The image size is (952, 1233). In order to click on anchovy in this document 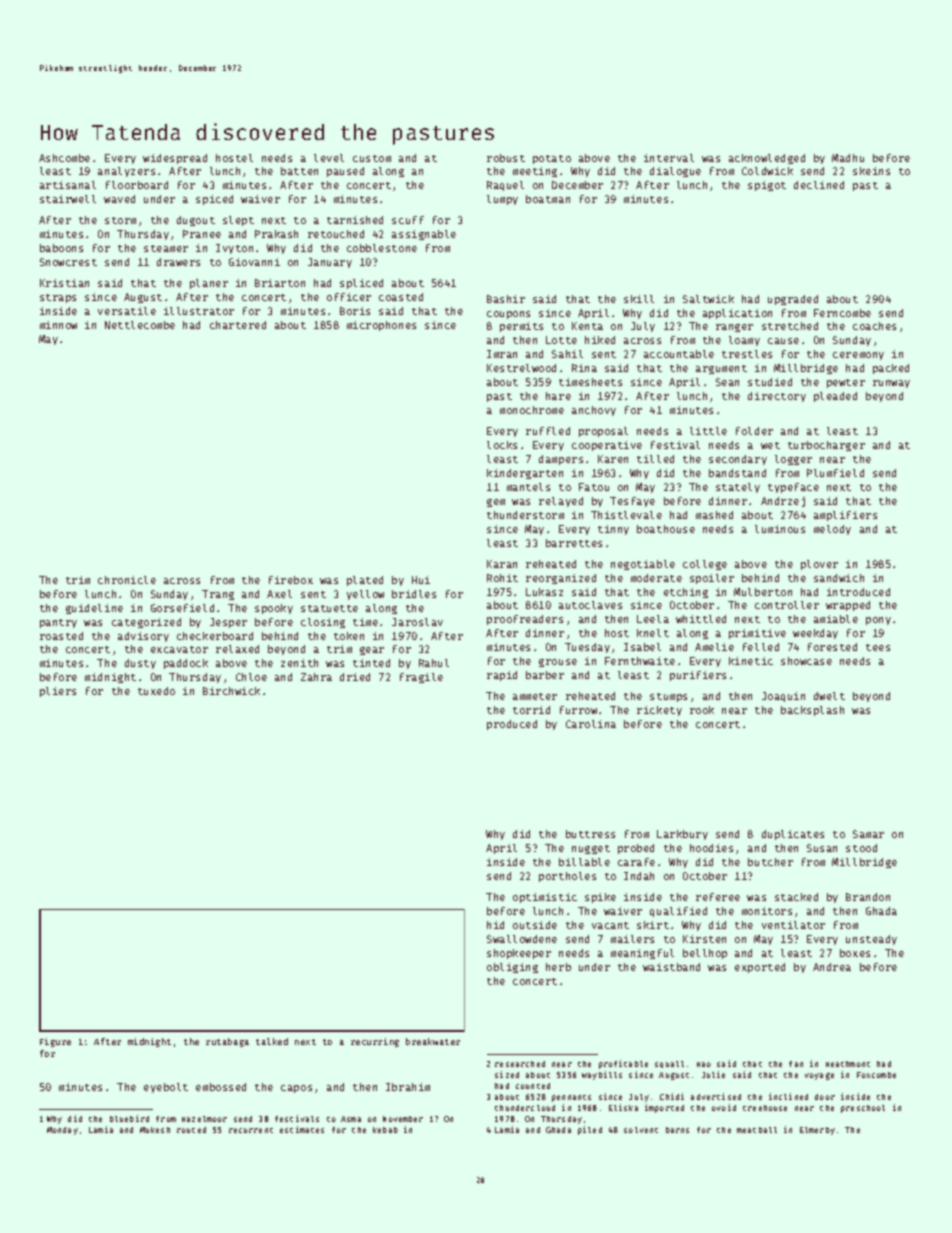, I will do `click(594, 411)`.
